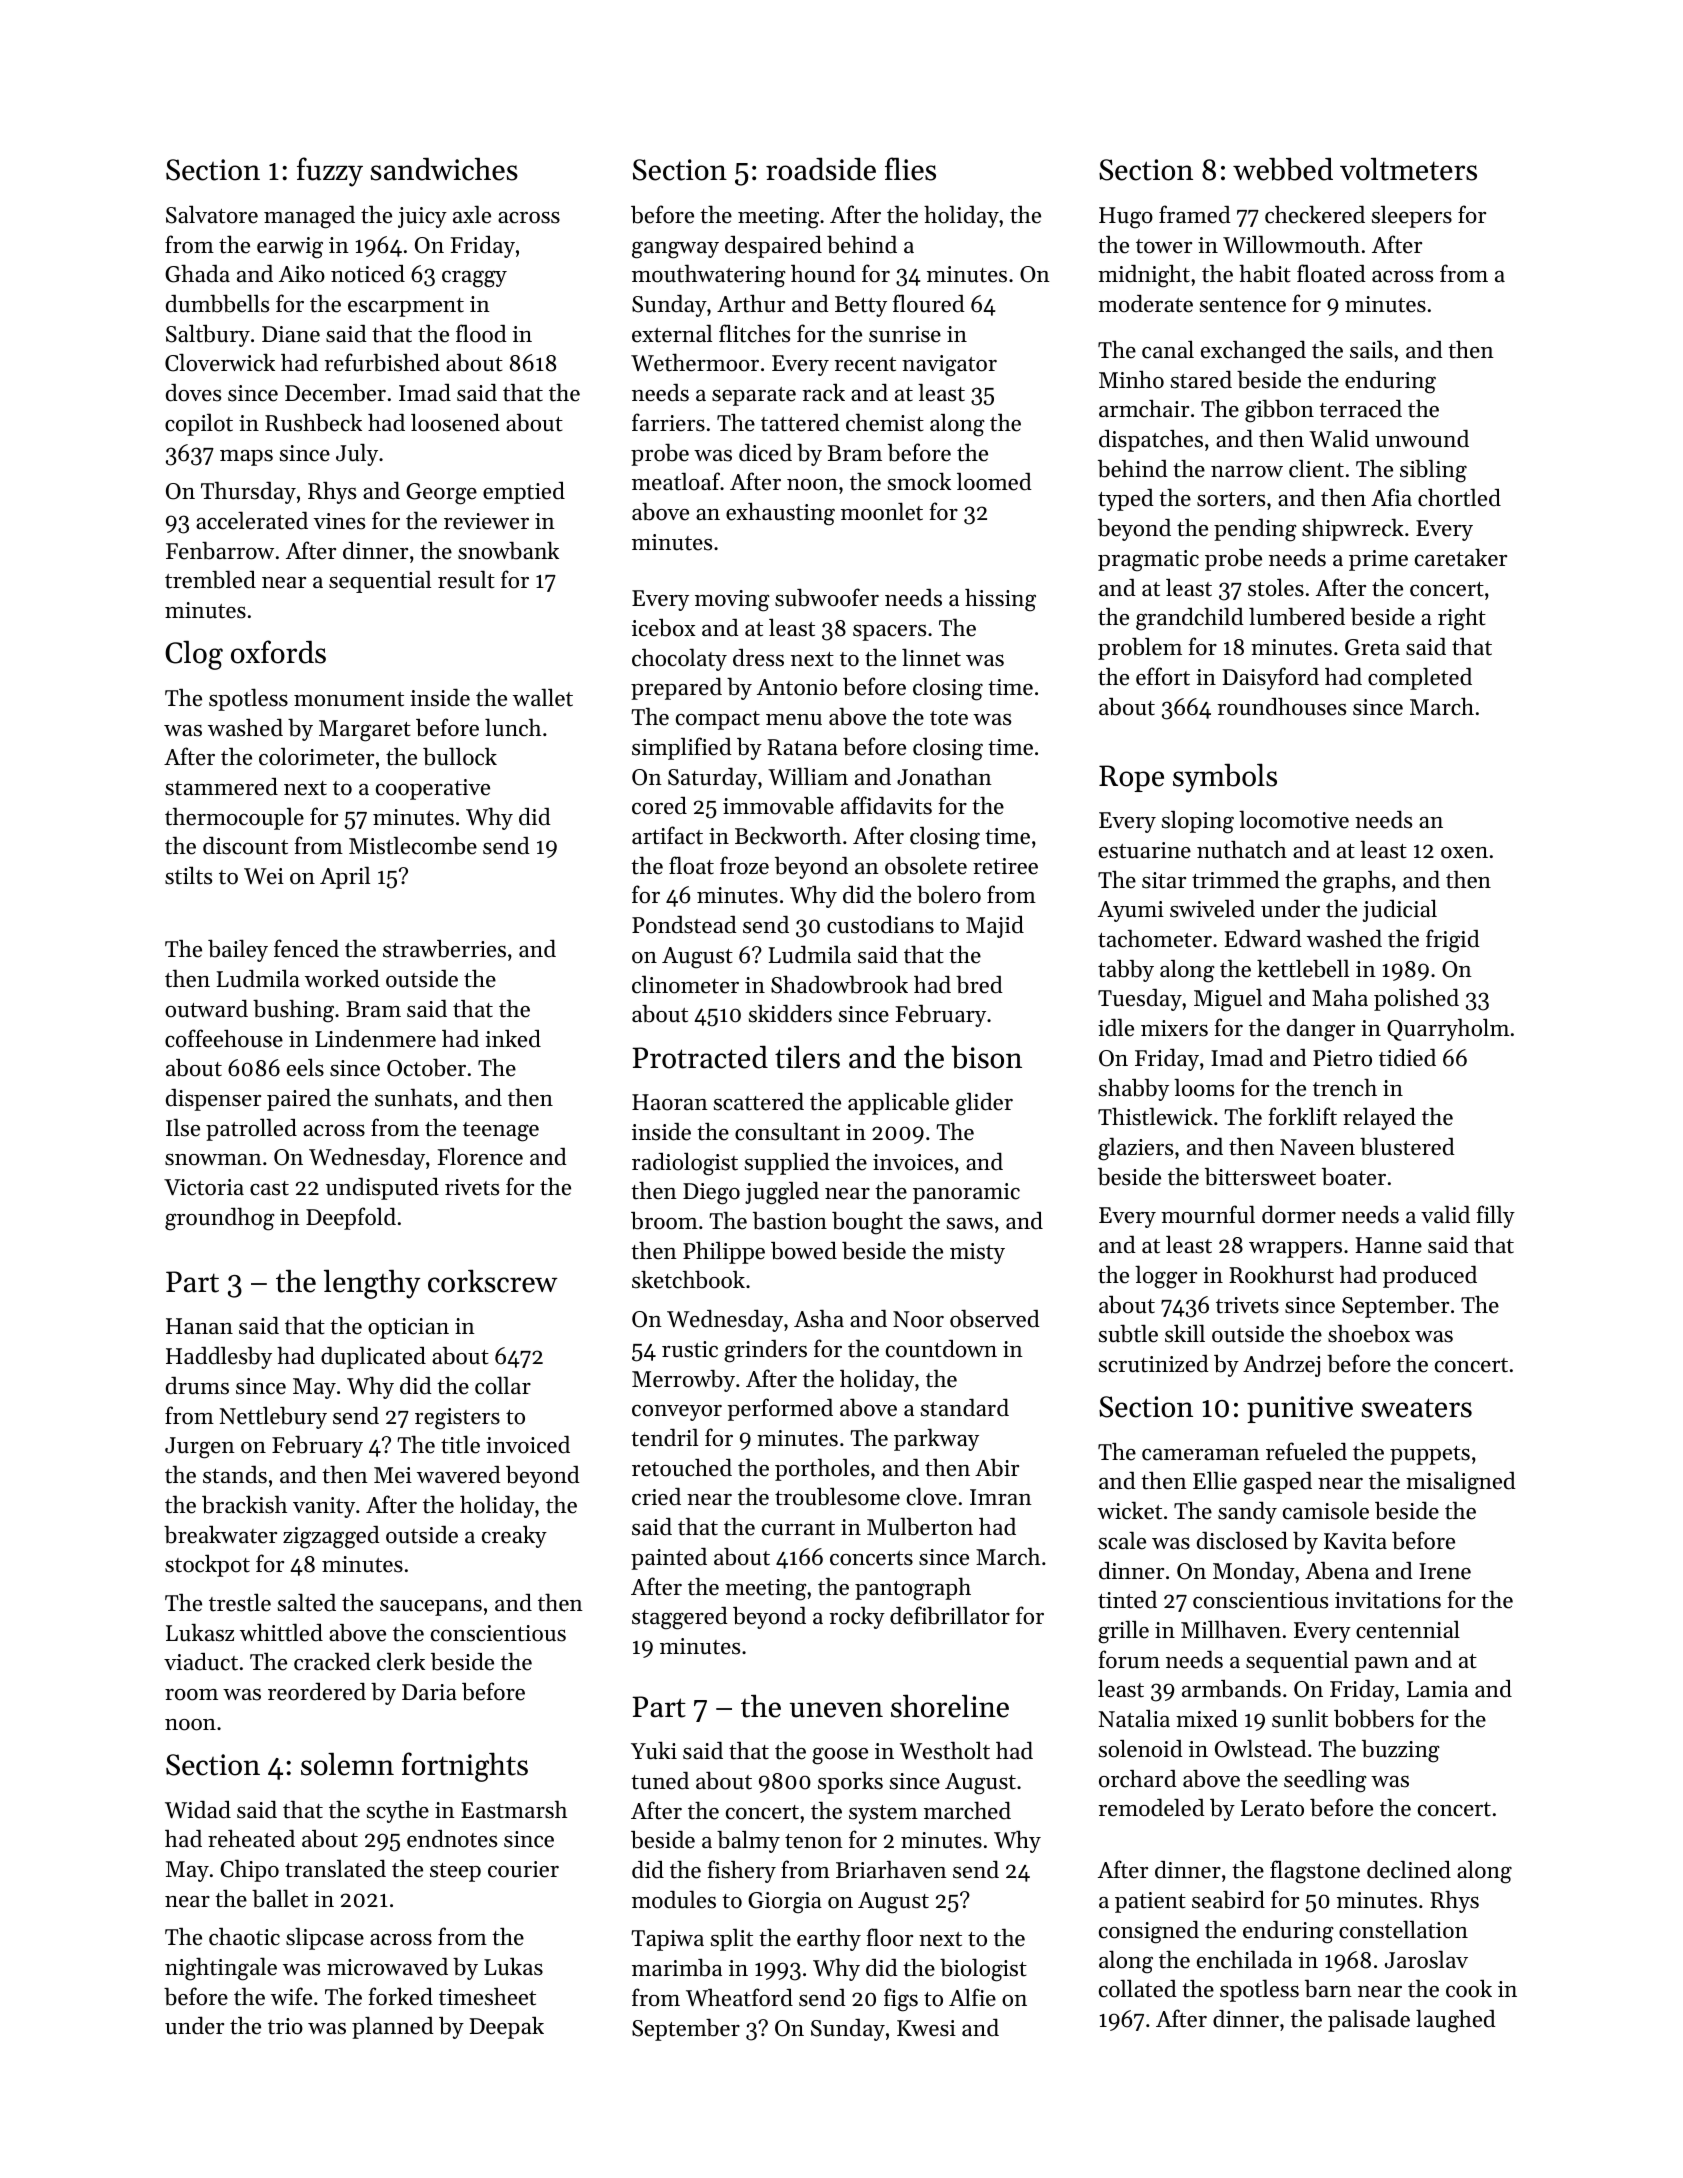 This screenshot has width=1683, height=2178. Describe the element at coordinates (821, 169) in the screenshot. I see `roadside` at that location.
